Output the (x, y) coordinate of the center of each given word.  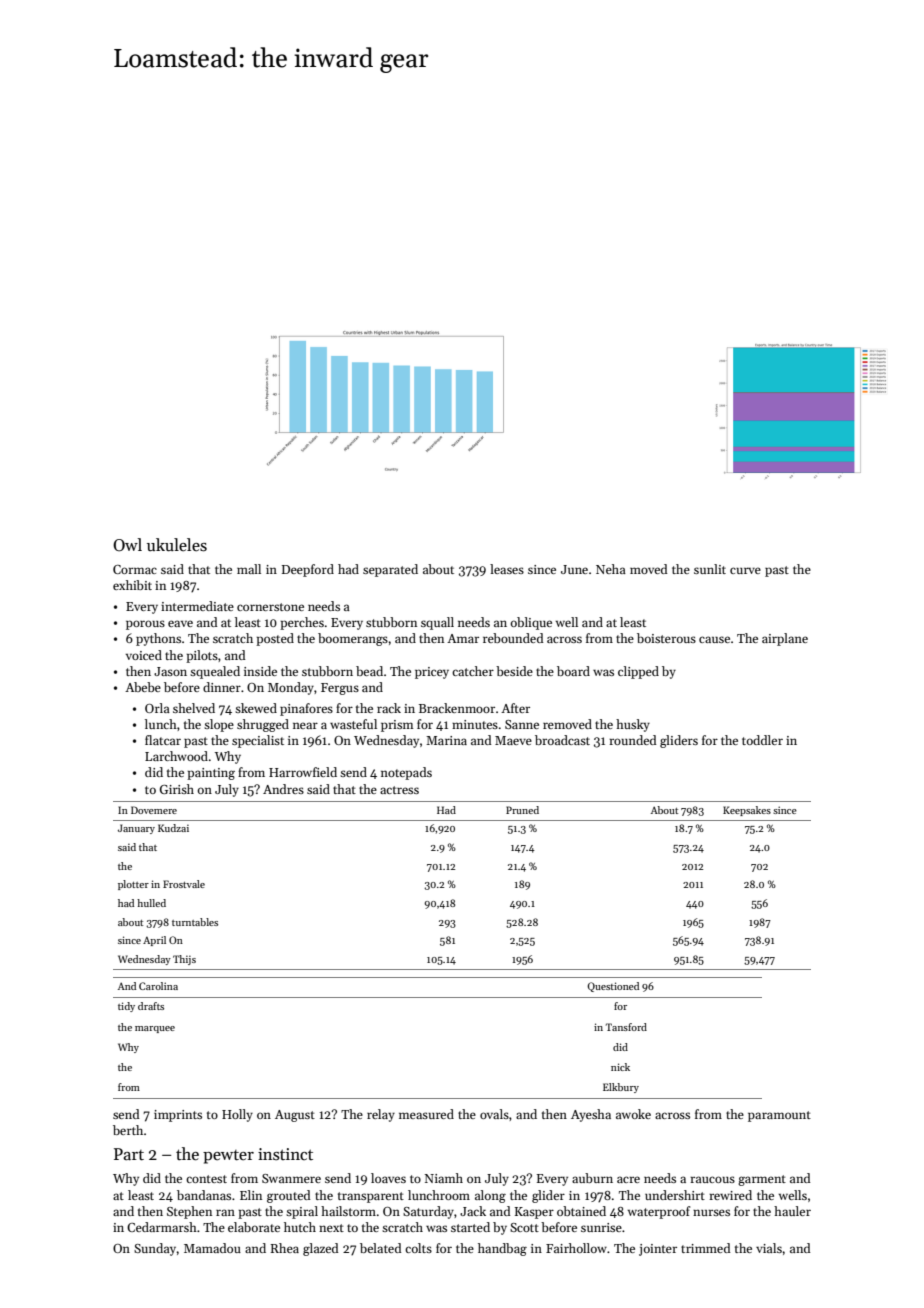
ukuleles (177, 545)
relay (381, 1115)
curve (745, 570)
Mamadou (212, 1248)
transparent (371, 1197)
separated (390, 570)
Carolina (158, 986)
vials (769, 1248)
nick (620, 1067)
